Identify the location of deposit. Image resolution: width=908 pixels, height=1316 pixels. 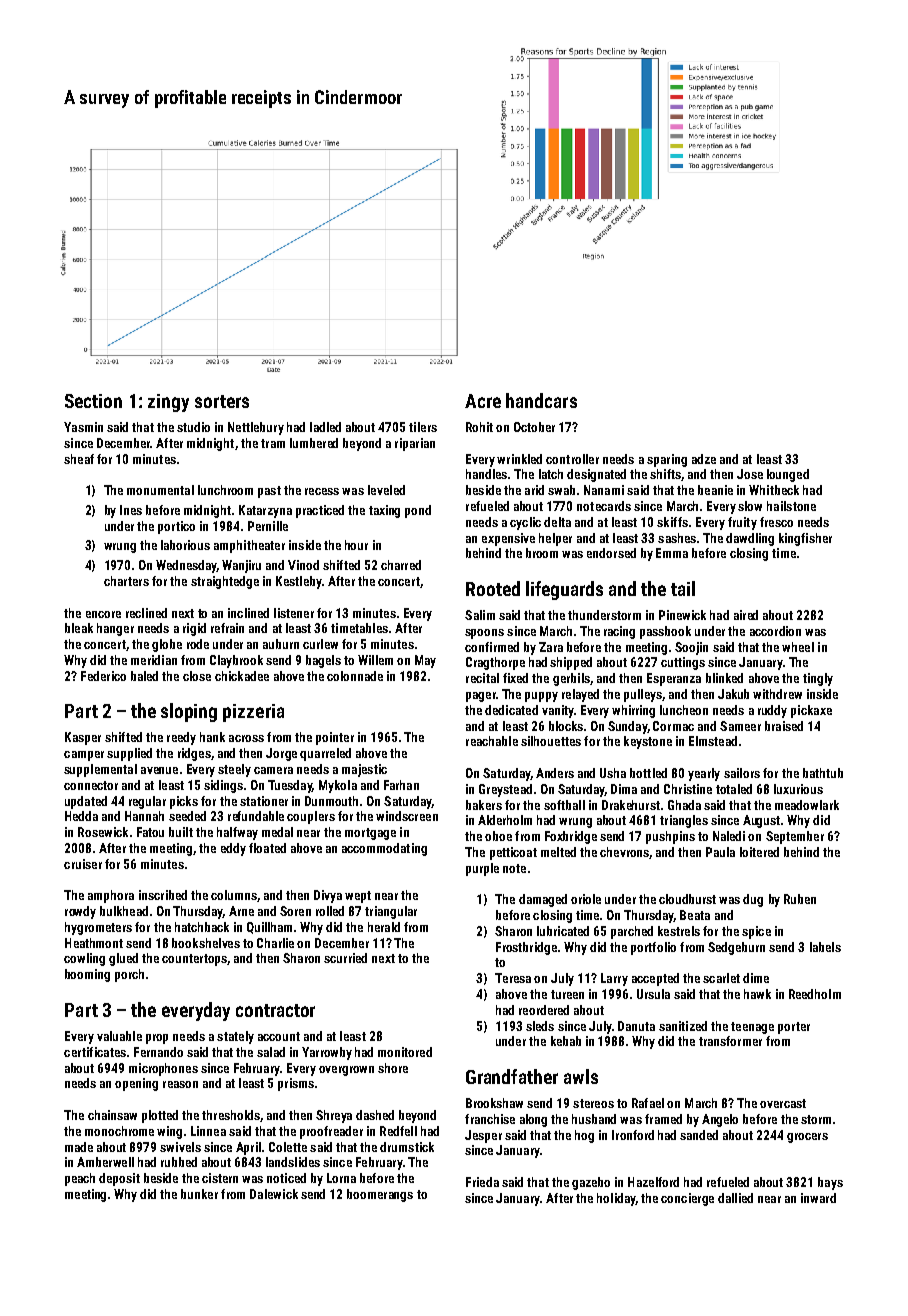
(119, 1179).
